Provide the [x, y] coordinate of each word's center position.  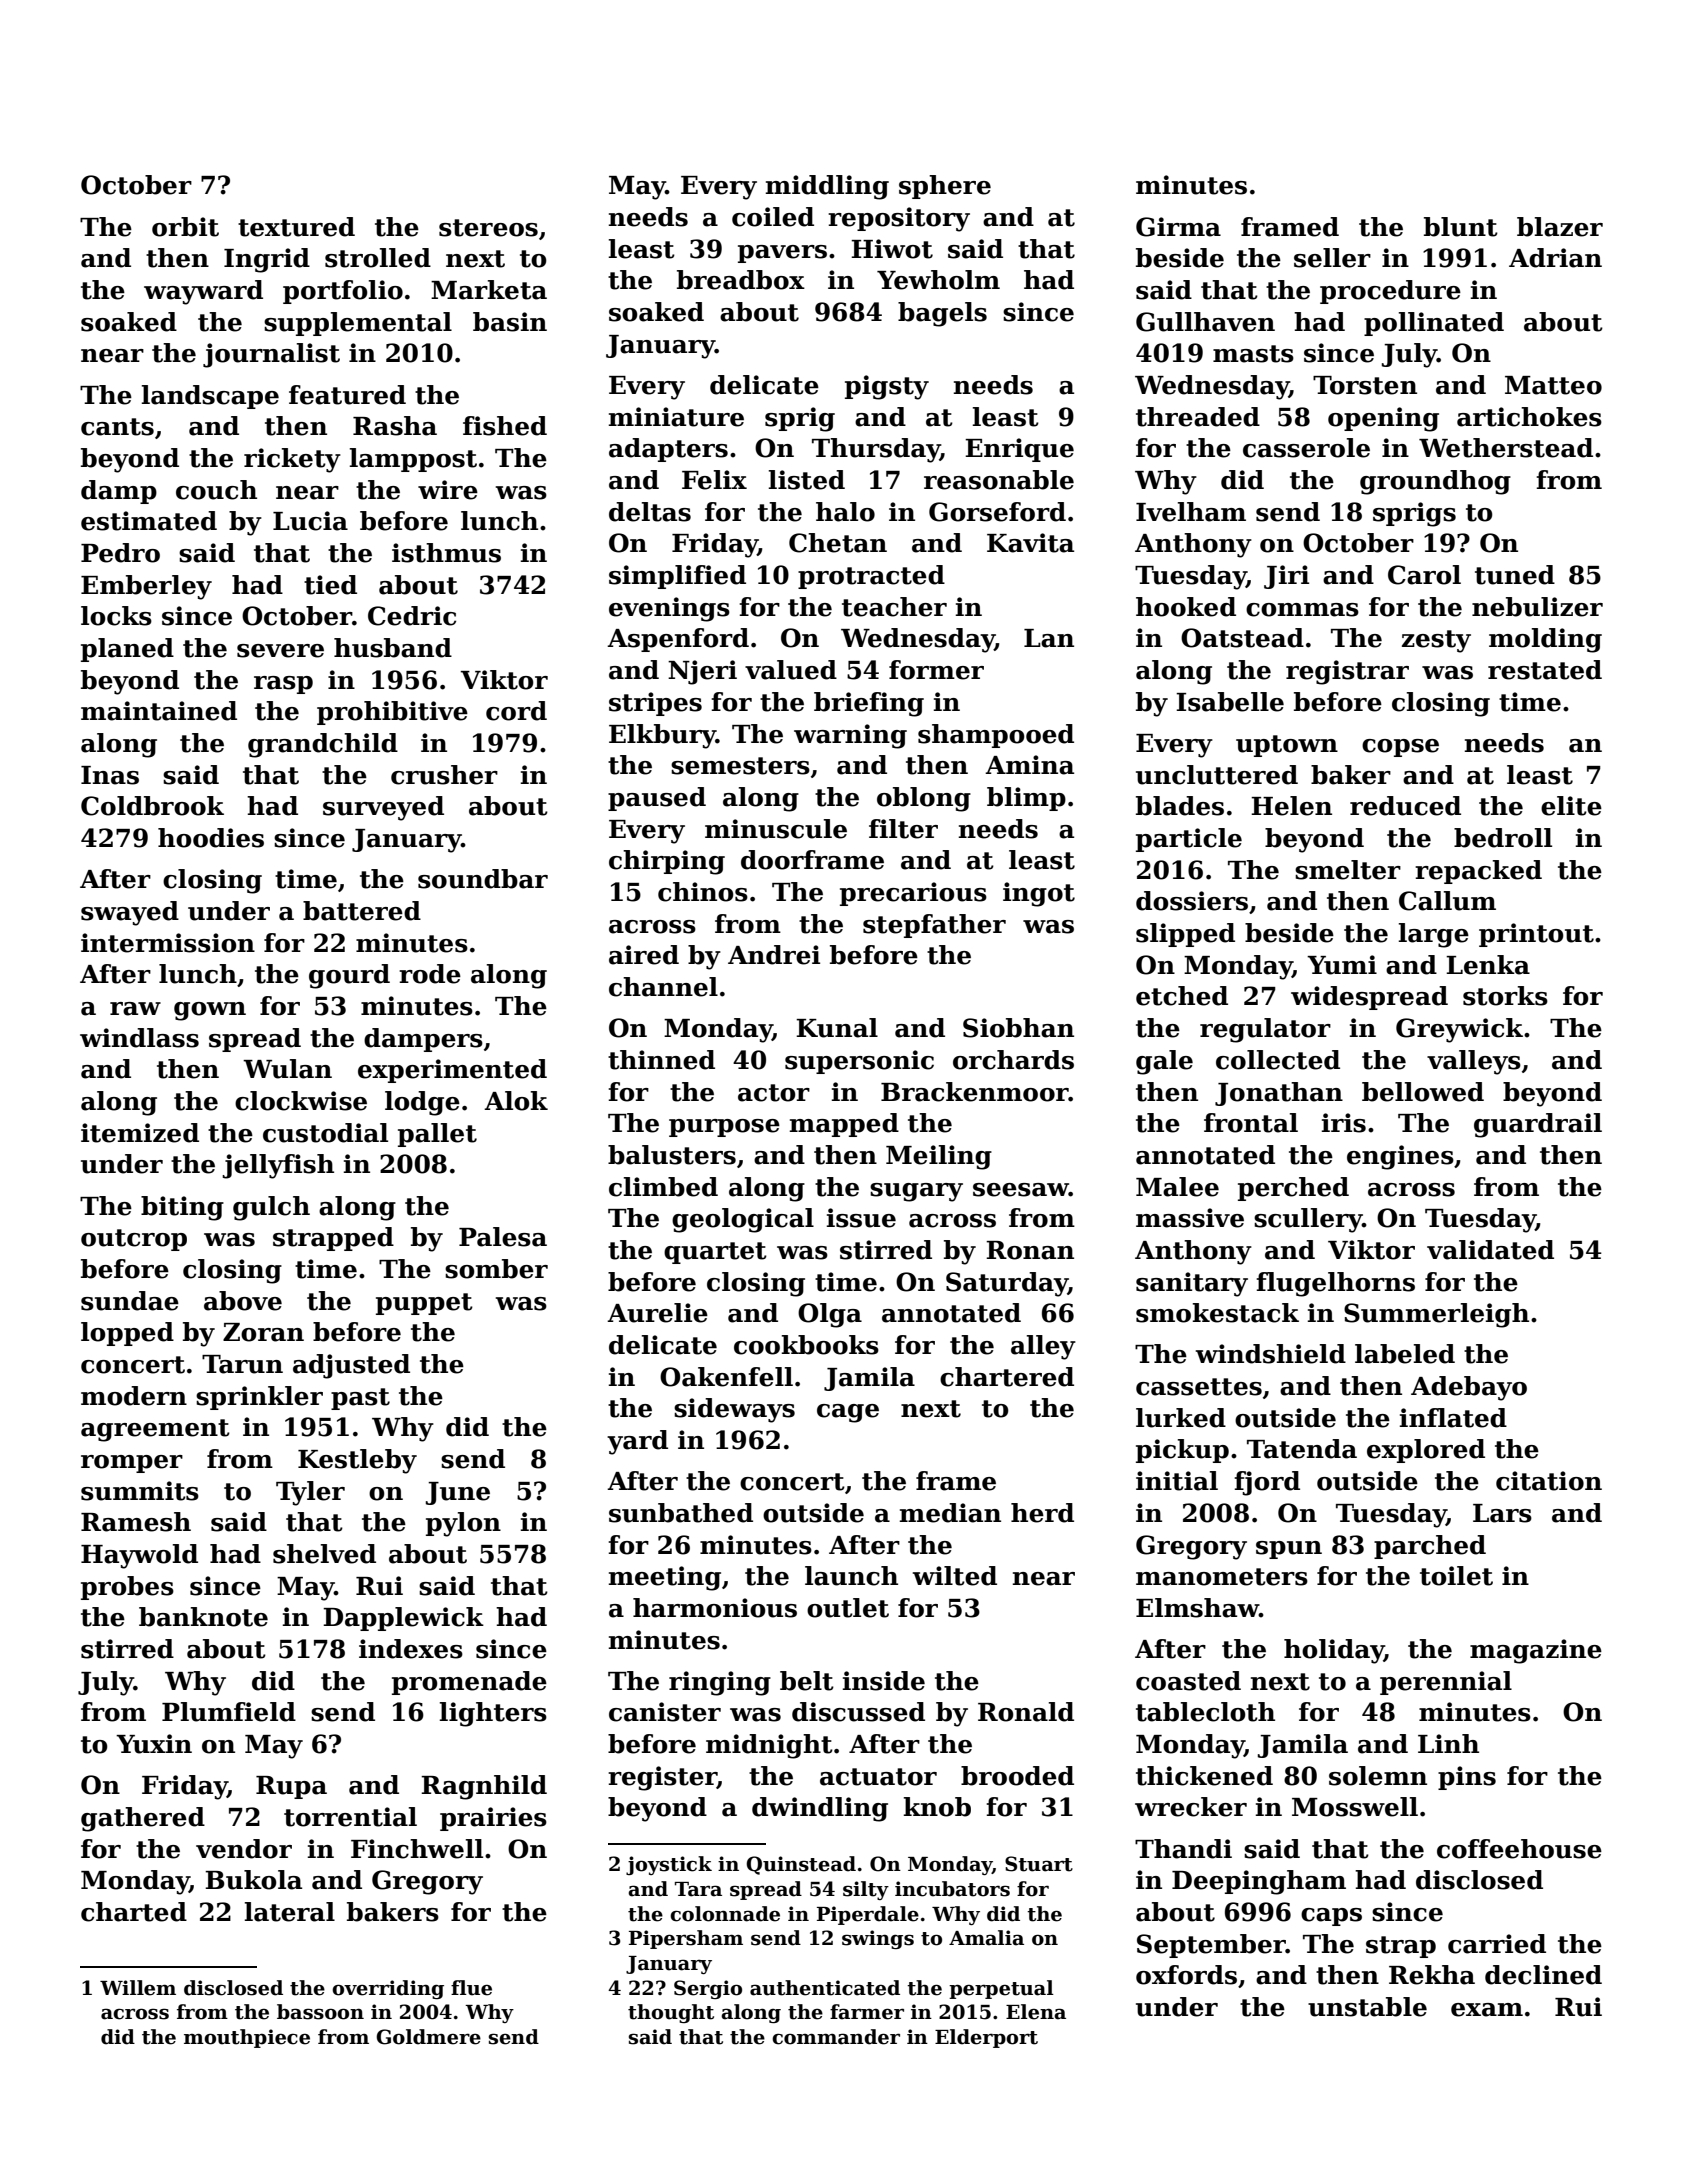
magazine [1536, 1651]
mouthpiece [247, 2038]
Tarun [242, 1364]
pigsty [887, 387]
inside [884, 1681]
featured [347, 395]
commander [836, 2037]
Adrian [1555, 258]
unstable [1367, 2007]
